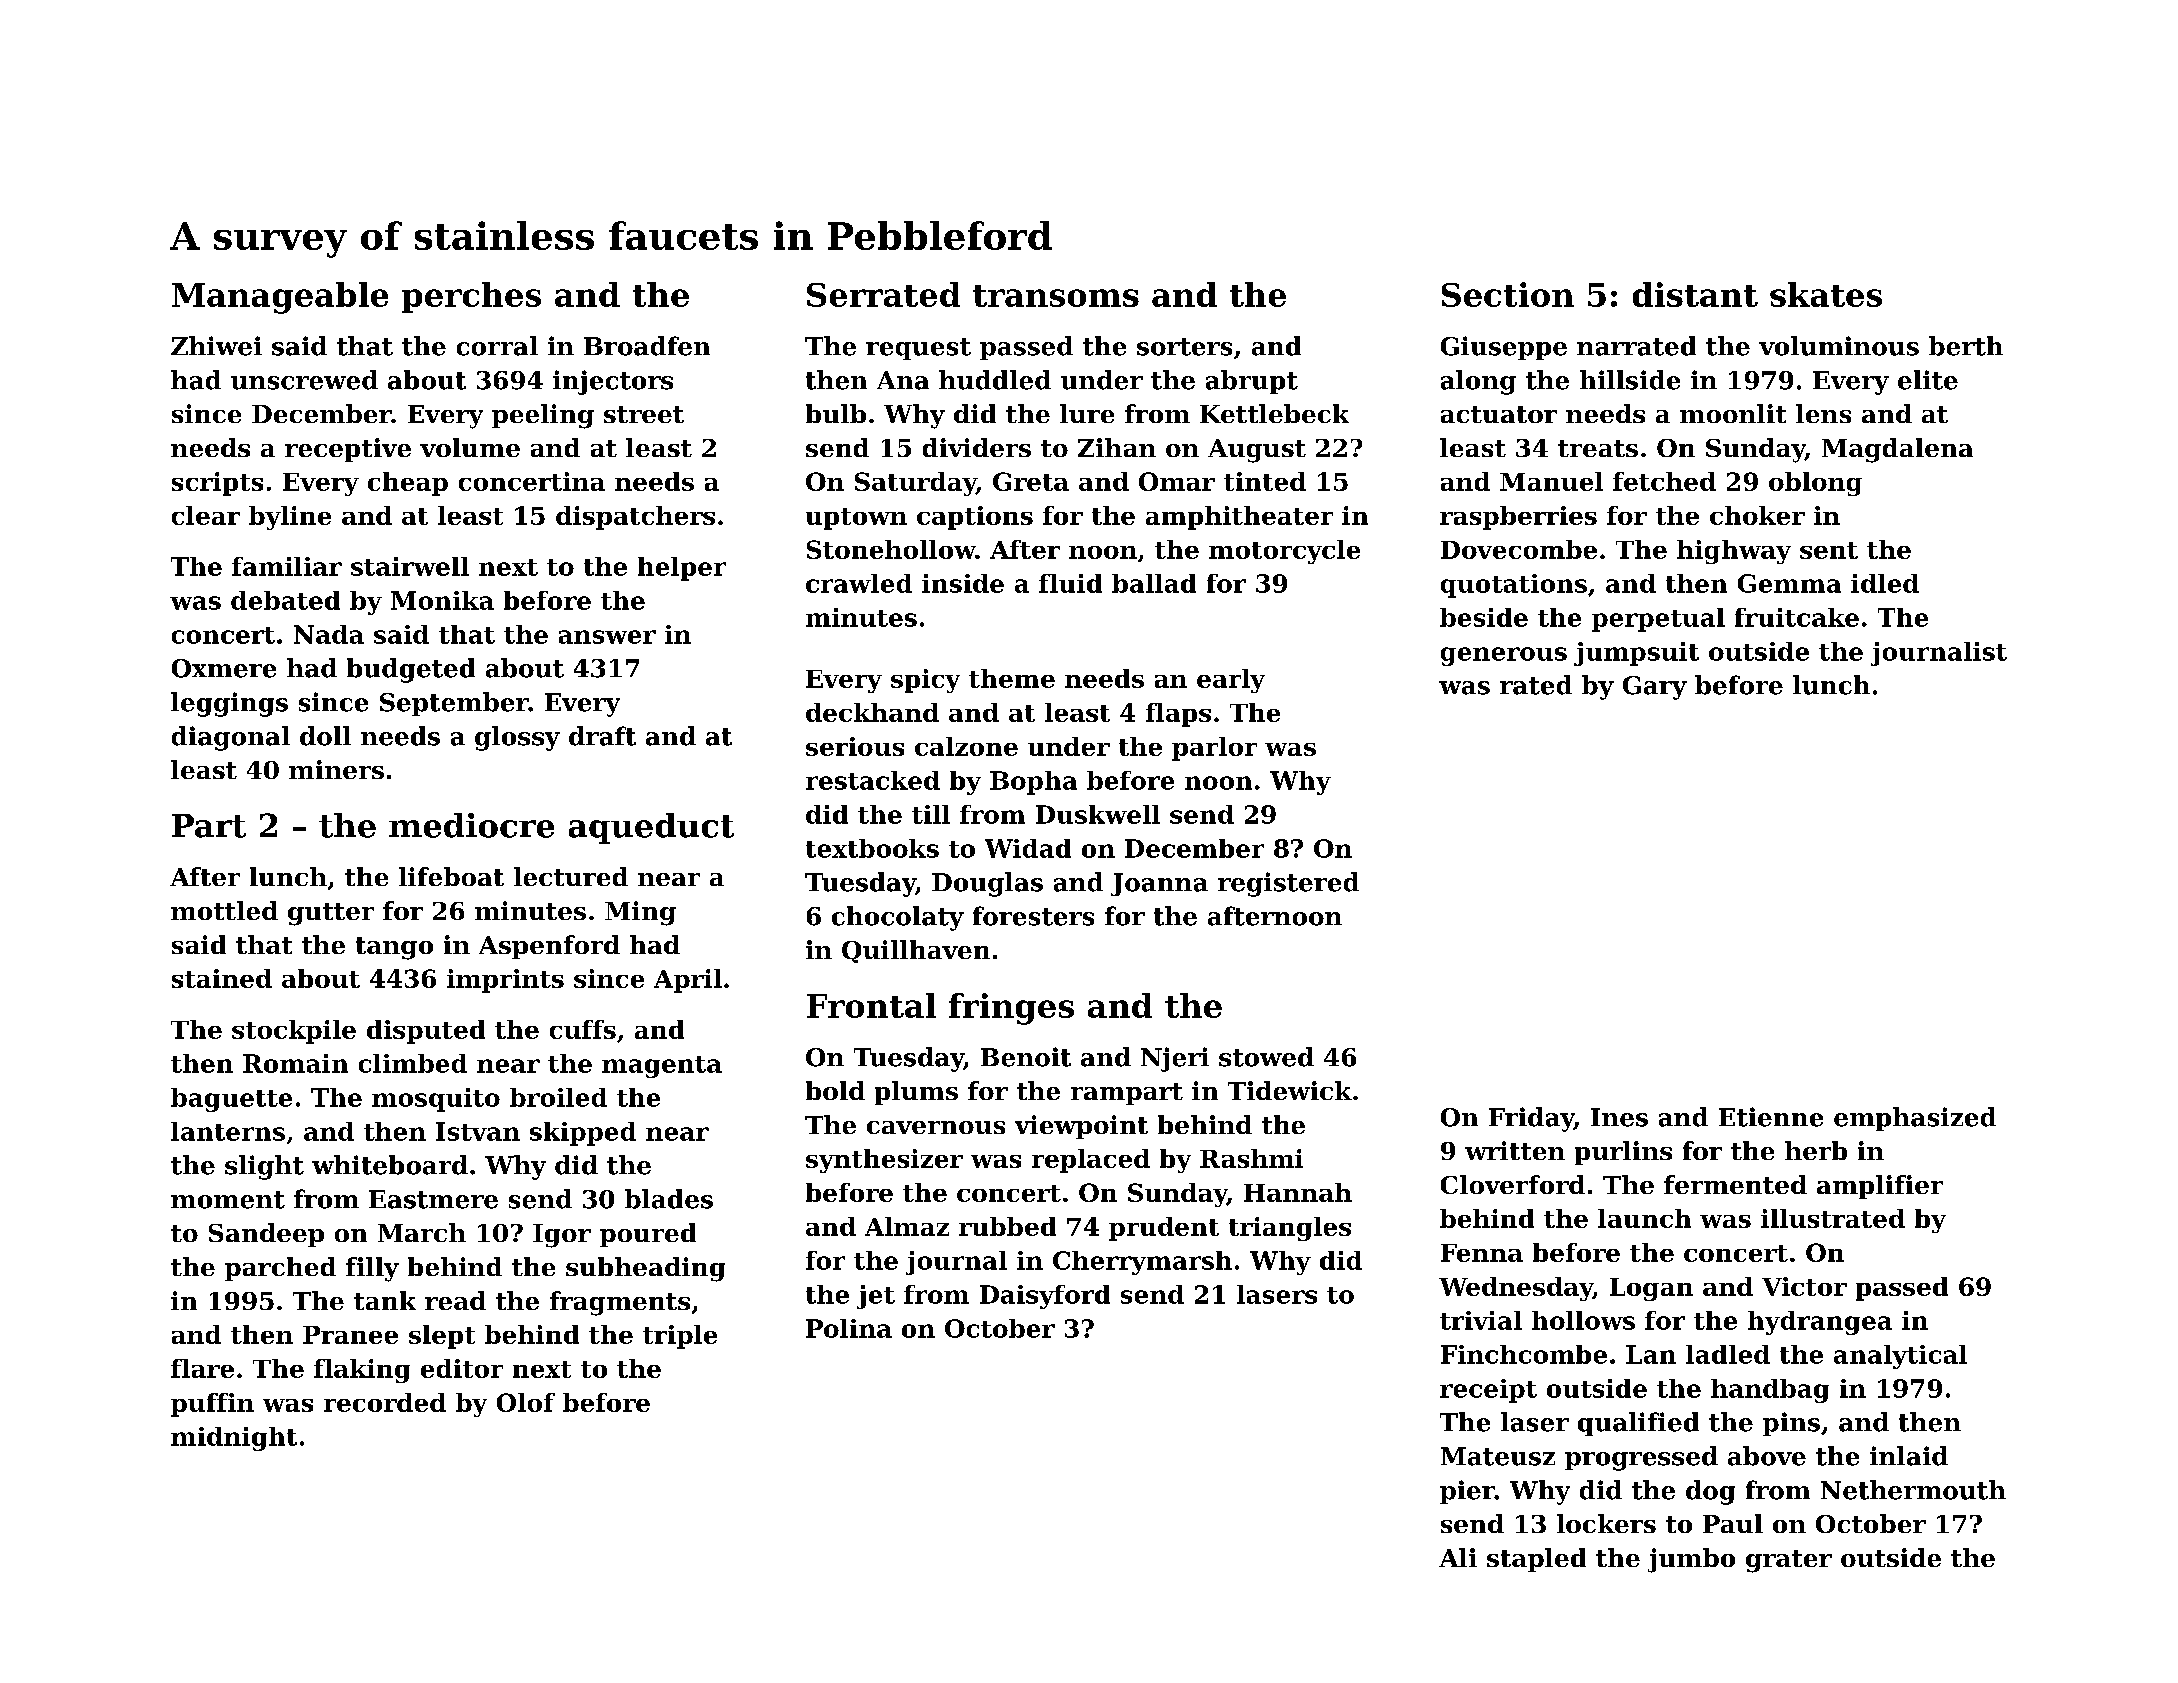 This screenshot has height=1683, width=2178. Describe the element at coordinates (1184, 347) in the screenshot. I see `sorters` at that location.
